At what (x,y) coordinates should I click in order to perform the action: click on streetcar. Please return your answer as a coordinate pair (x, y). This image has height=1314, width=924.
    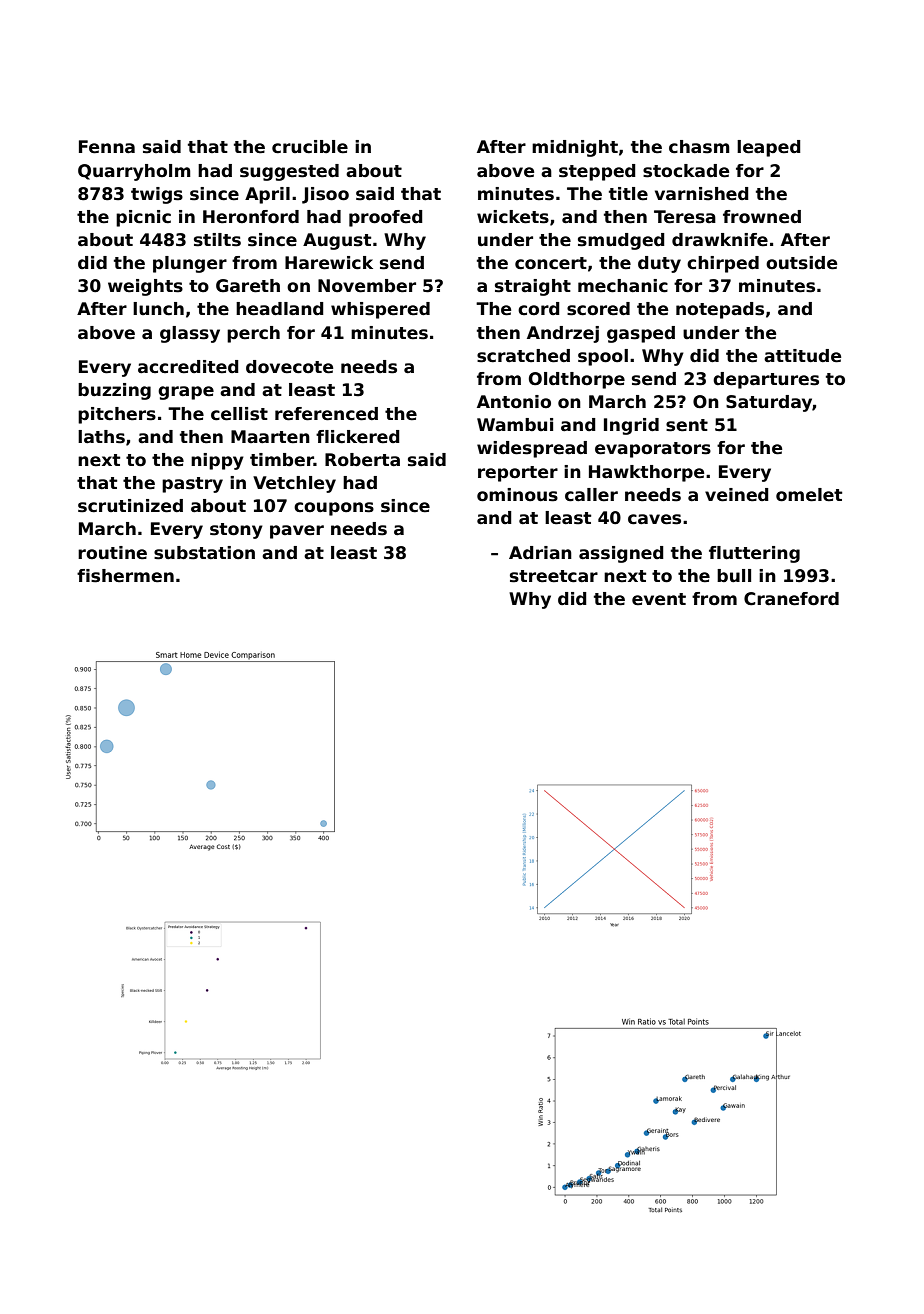
    Looking at the image, I should click on (554, 576).
